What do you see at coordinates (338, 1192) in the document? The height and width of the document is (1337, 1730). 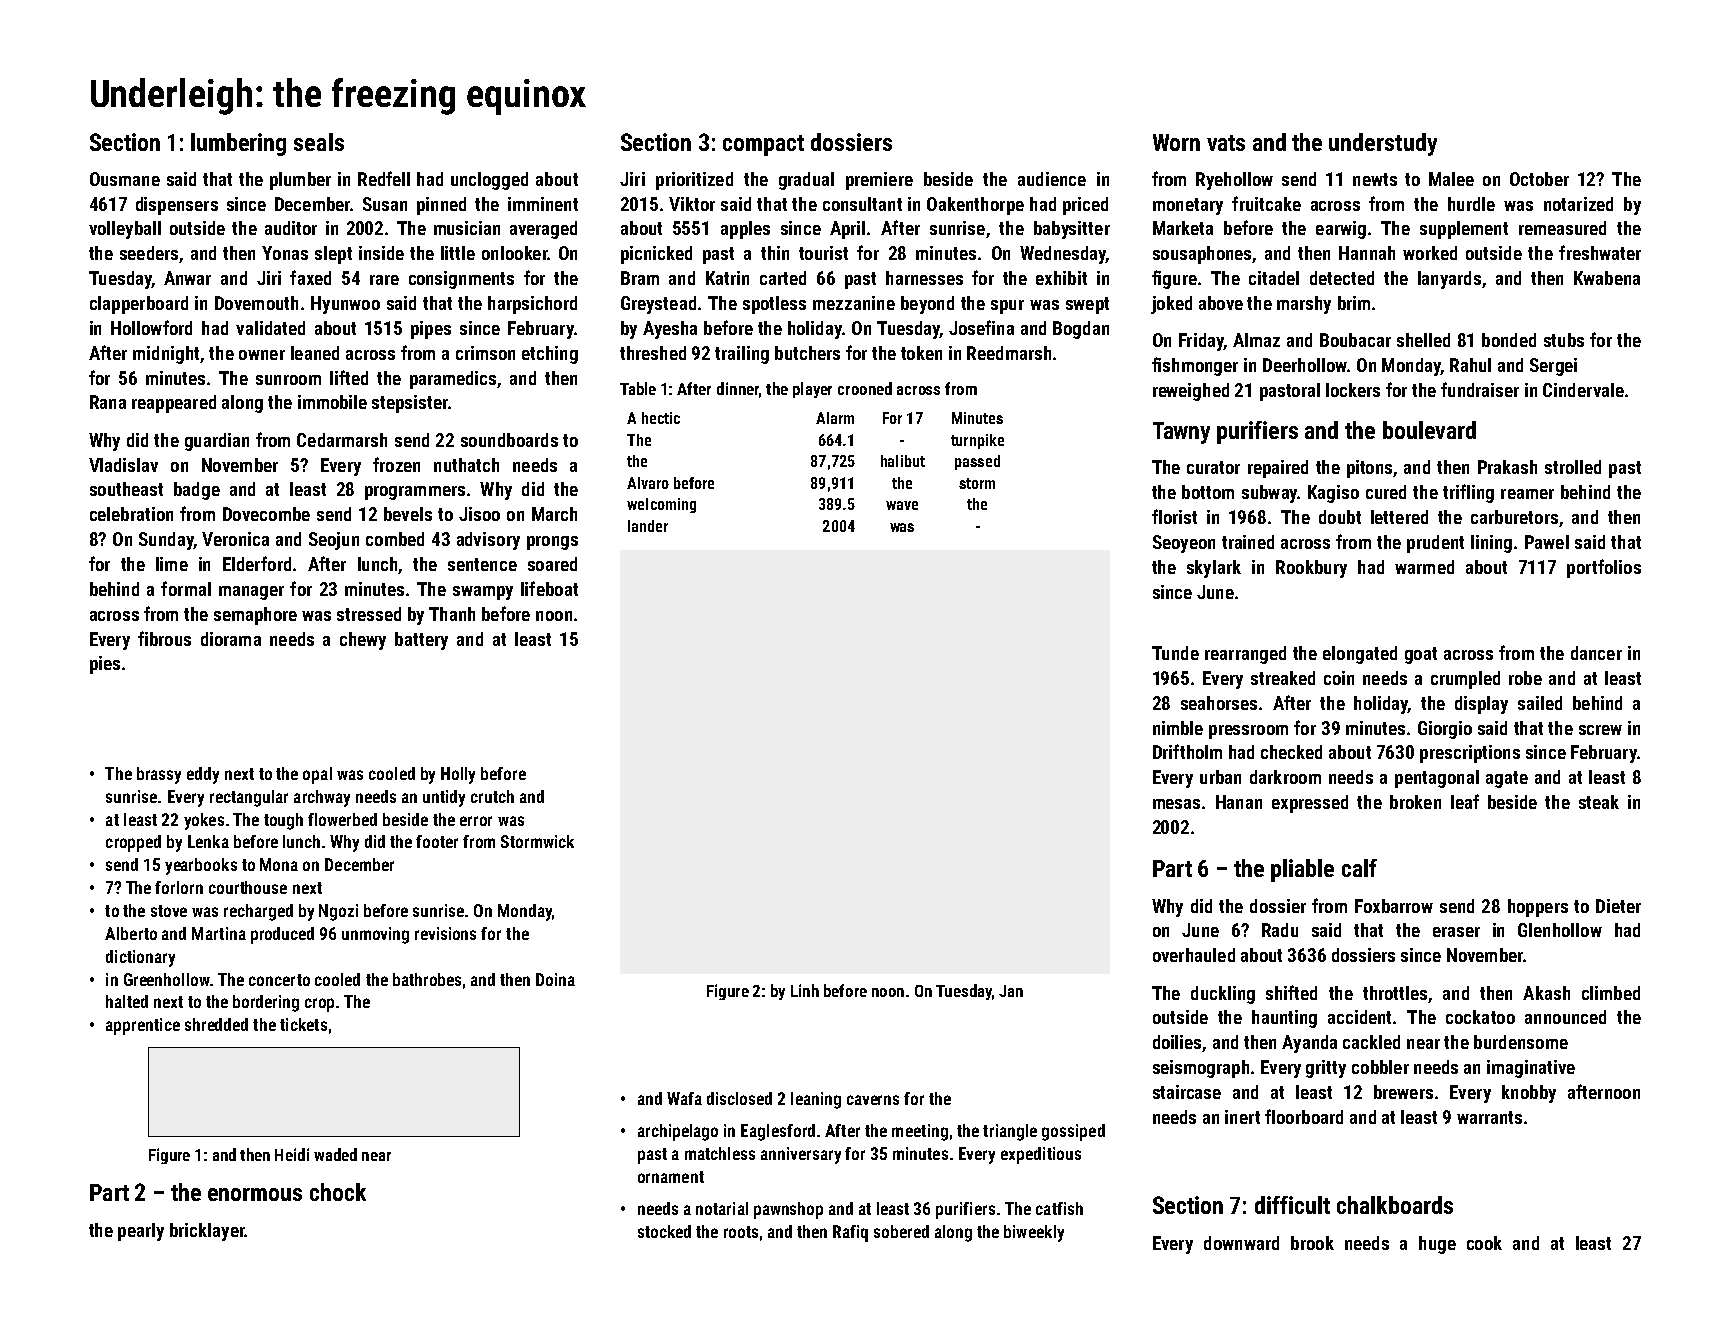 I see `chock` at bounding box center [338, 1192].
